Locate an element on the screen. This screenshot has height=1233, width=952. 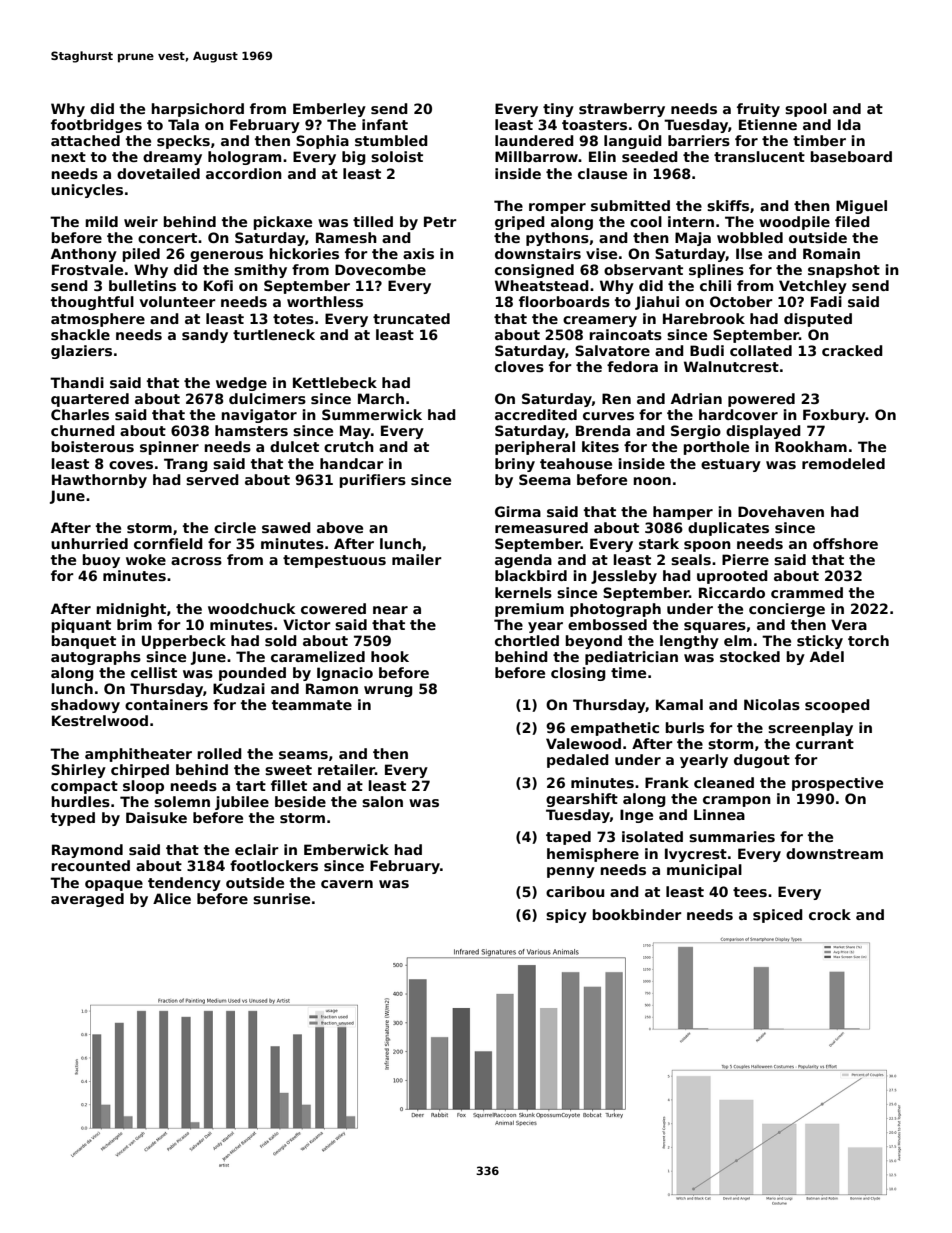
thoughtful is located at coordinates (92, 303).
